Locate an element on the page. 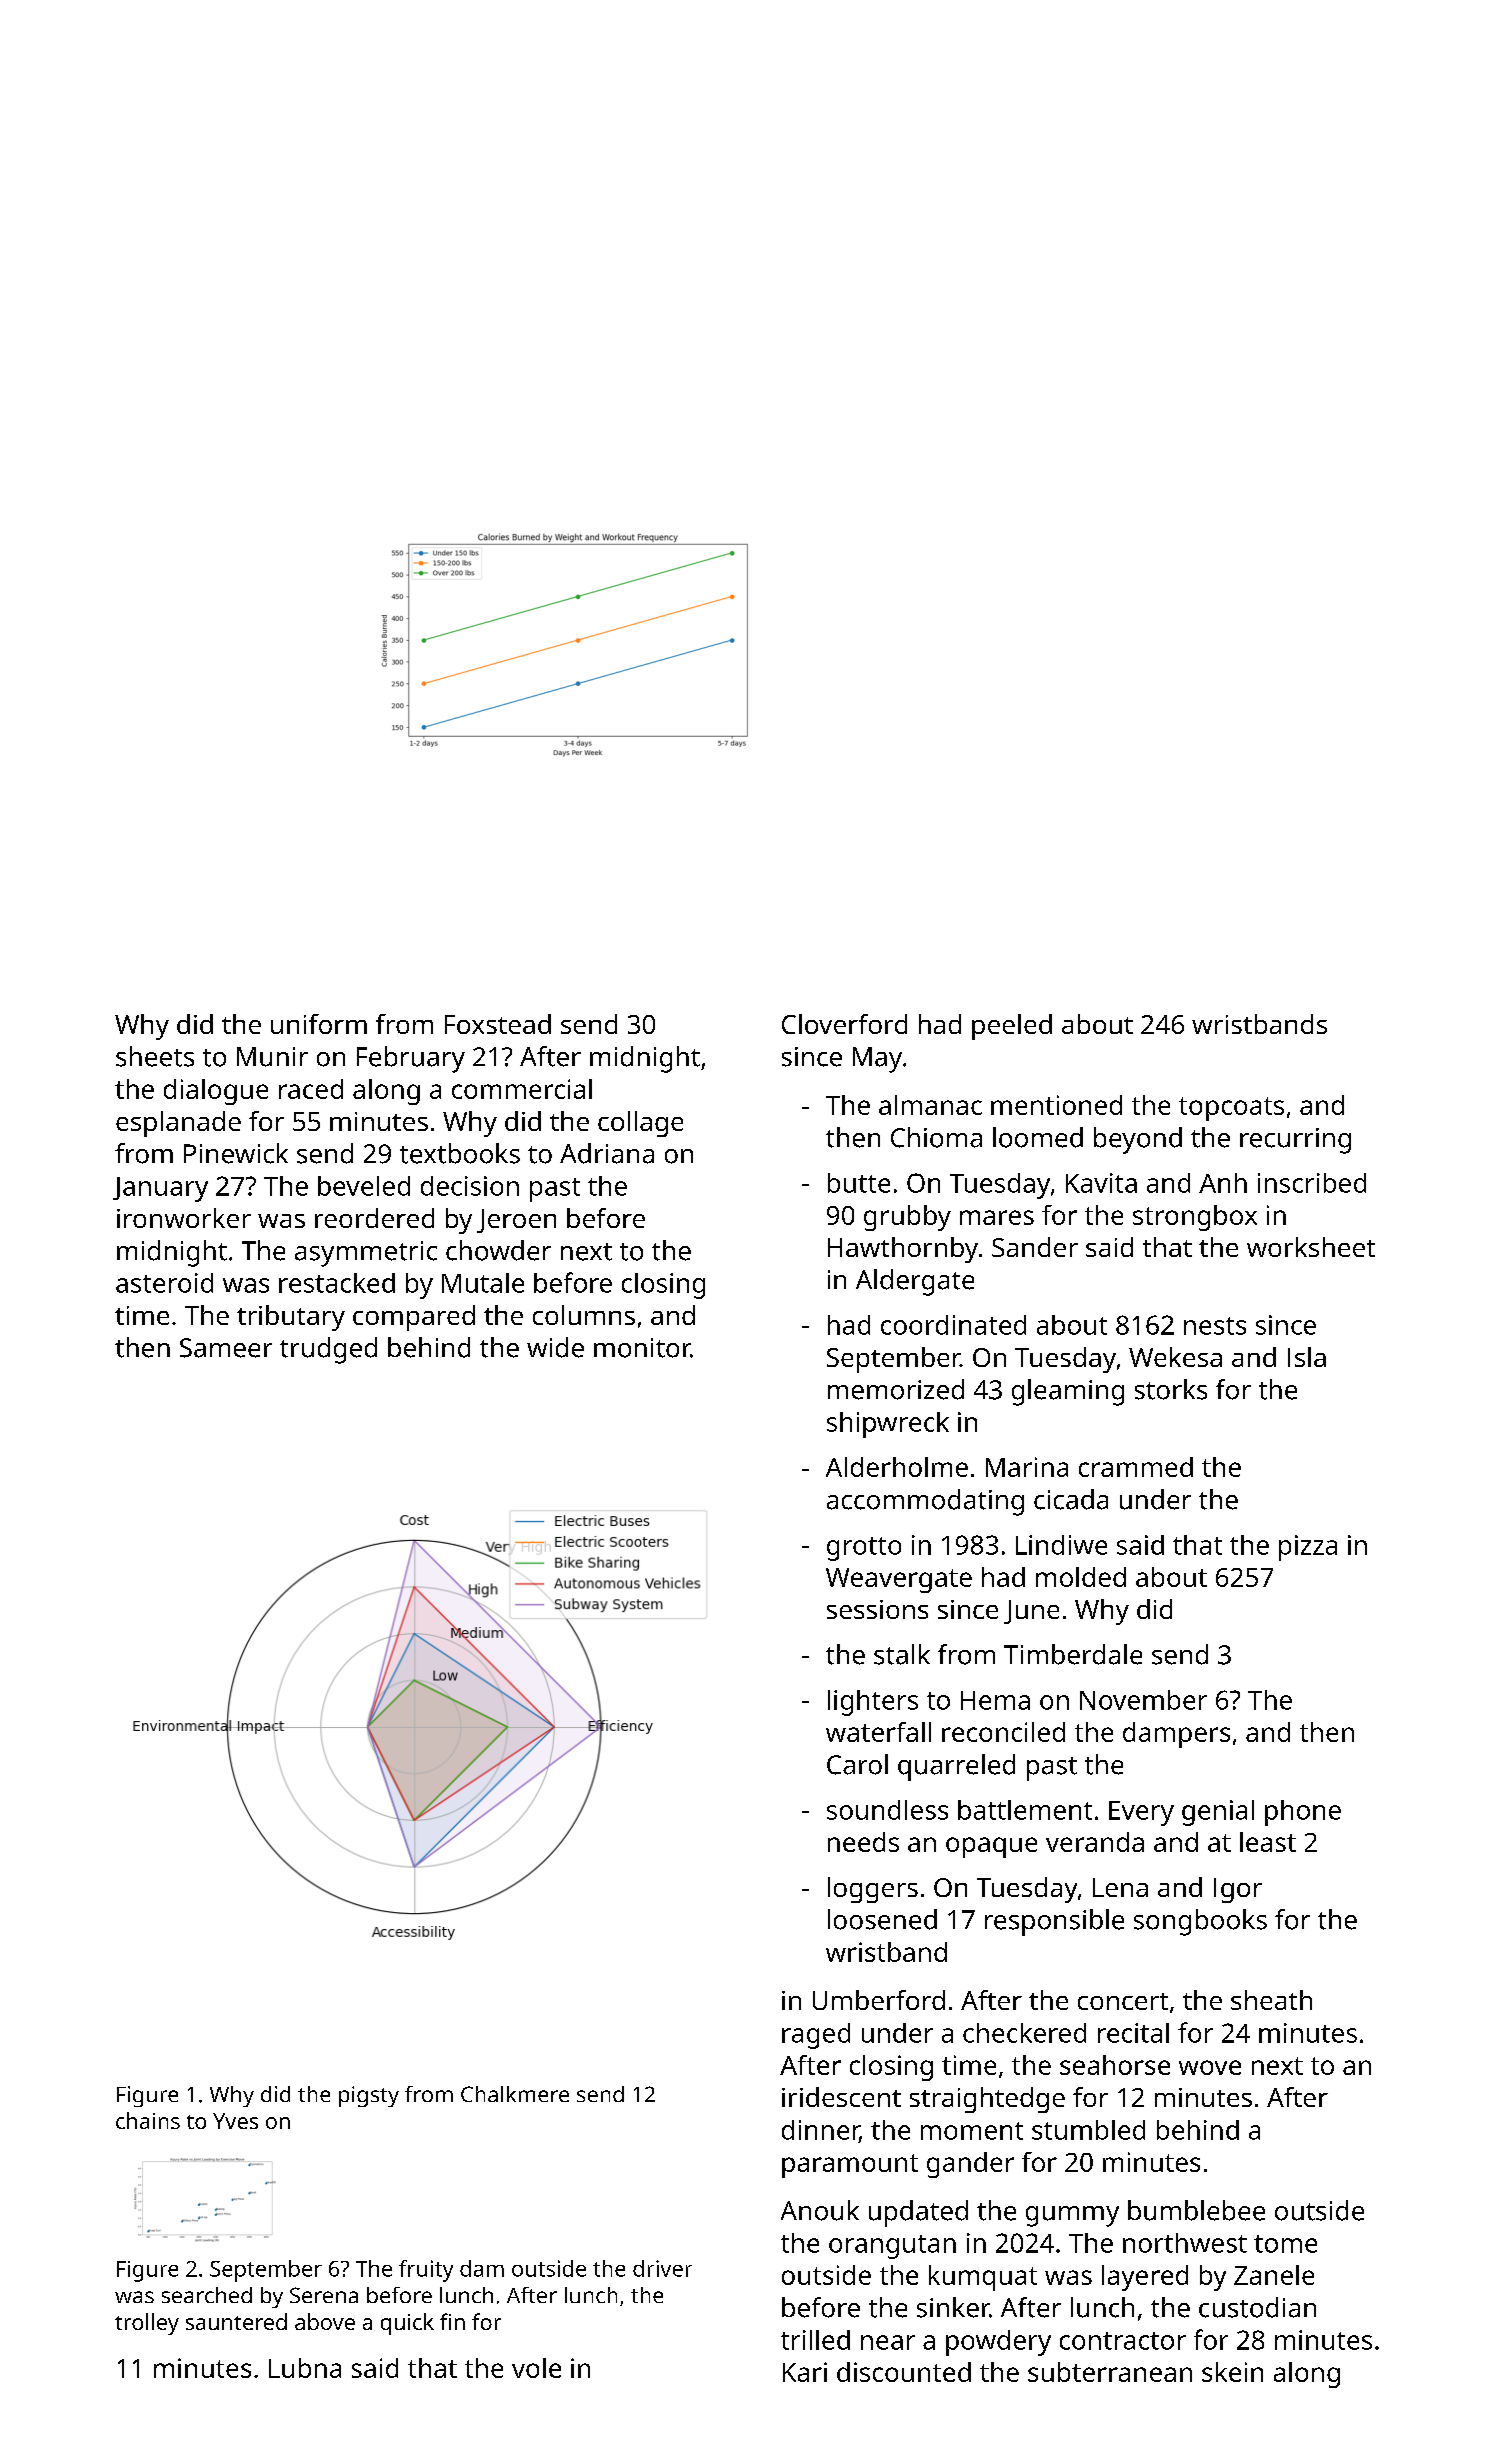 The image size is (1496, 2464). wove is located at coordinates (1210, 2067).
